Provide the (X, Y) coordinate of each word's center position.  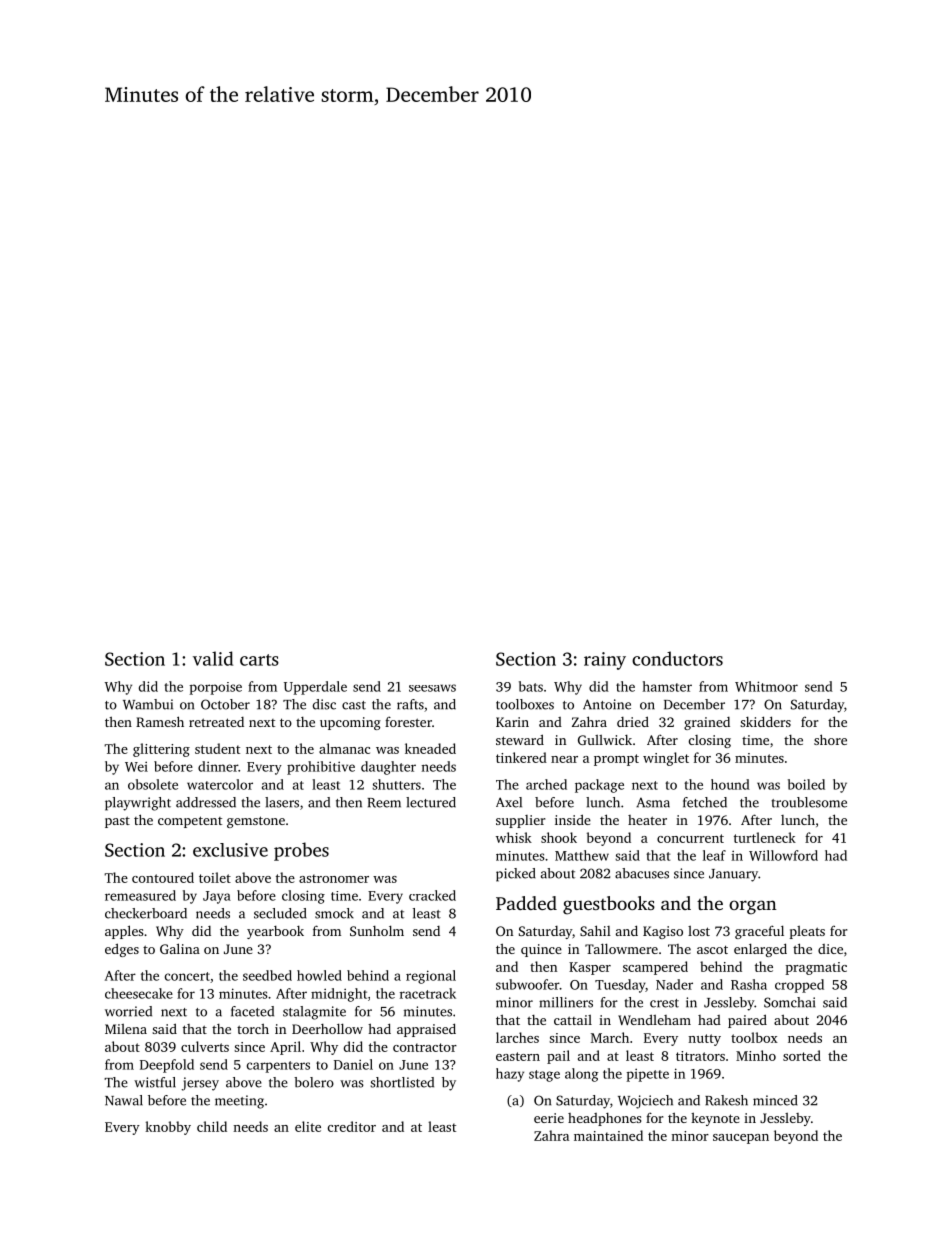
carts (259, 660)
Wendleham (654, 1019)
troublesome (809, 802)
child (212, 1126)
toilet (215, 877)
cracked (432, 895)
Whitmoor (766, 686)
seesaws (432, 688)
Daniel (353, 1064)
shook (559, 837)
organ (753, 907)
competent (190, 822)
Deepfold (167, 1066)
